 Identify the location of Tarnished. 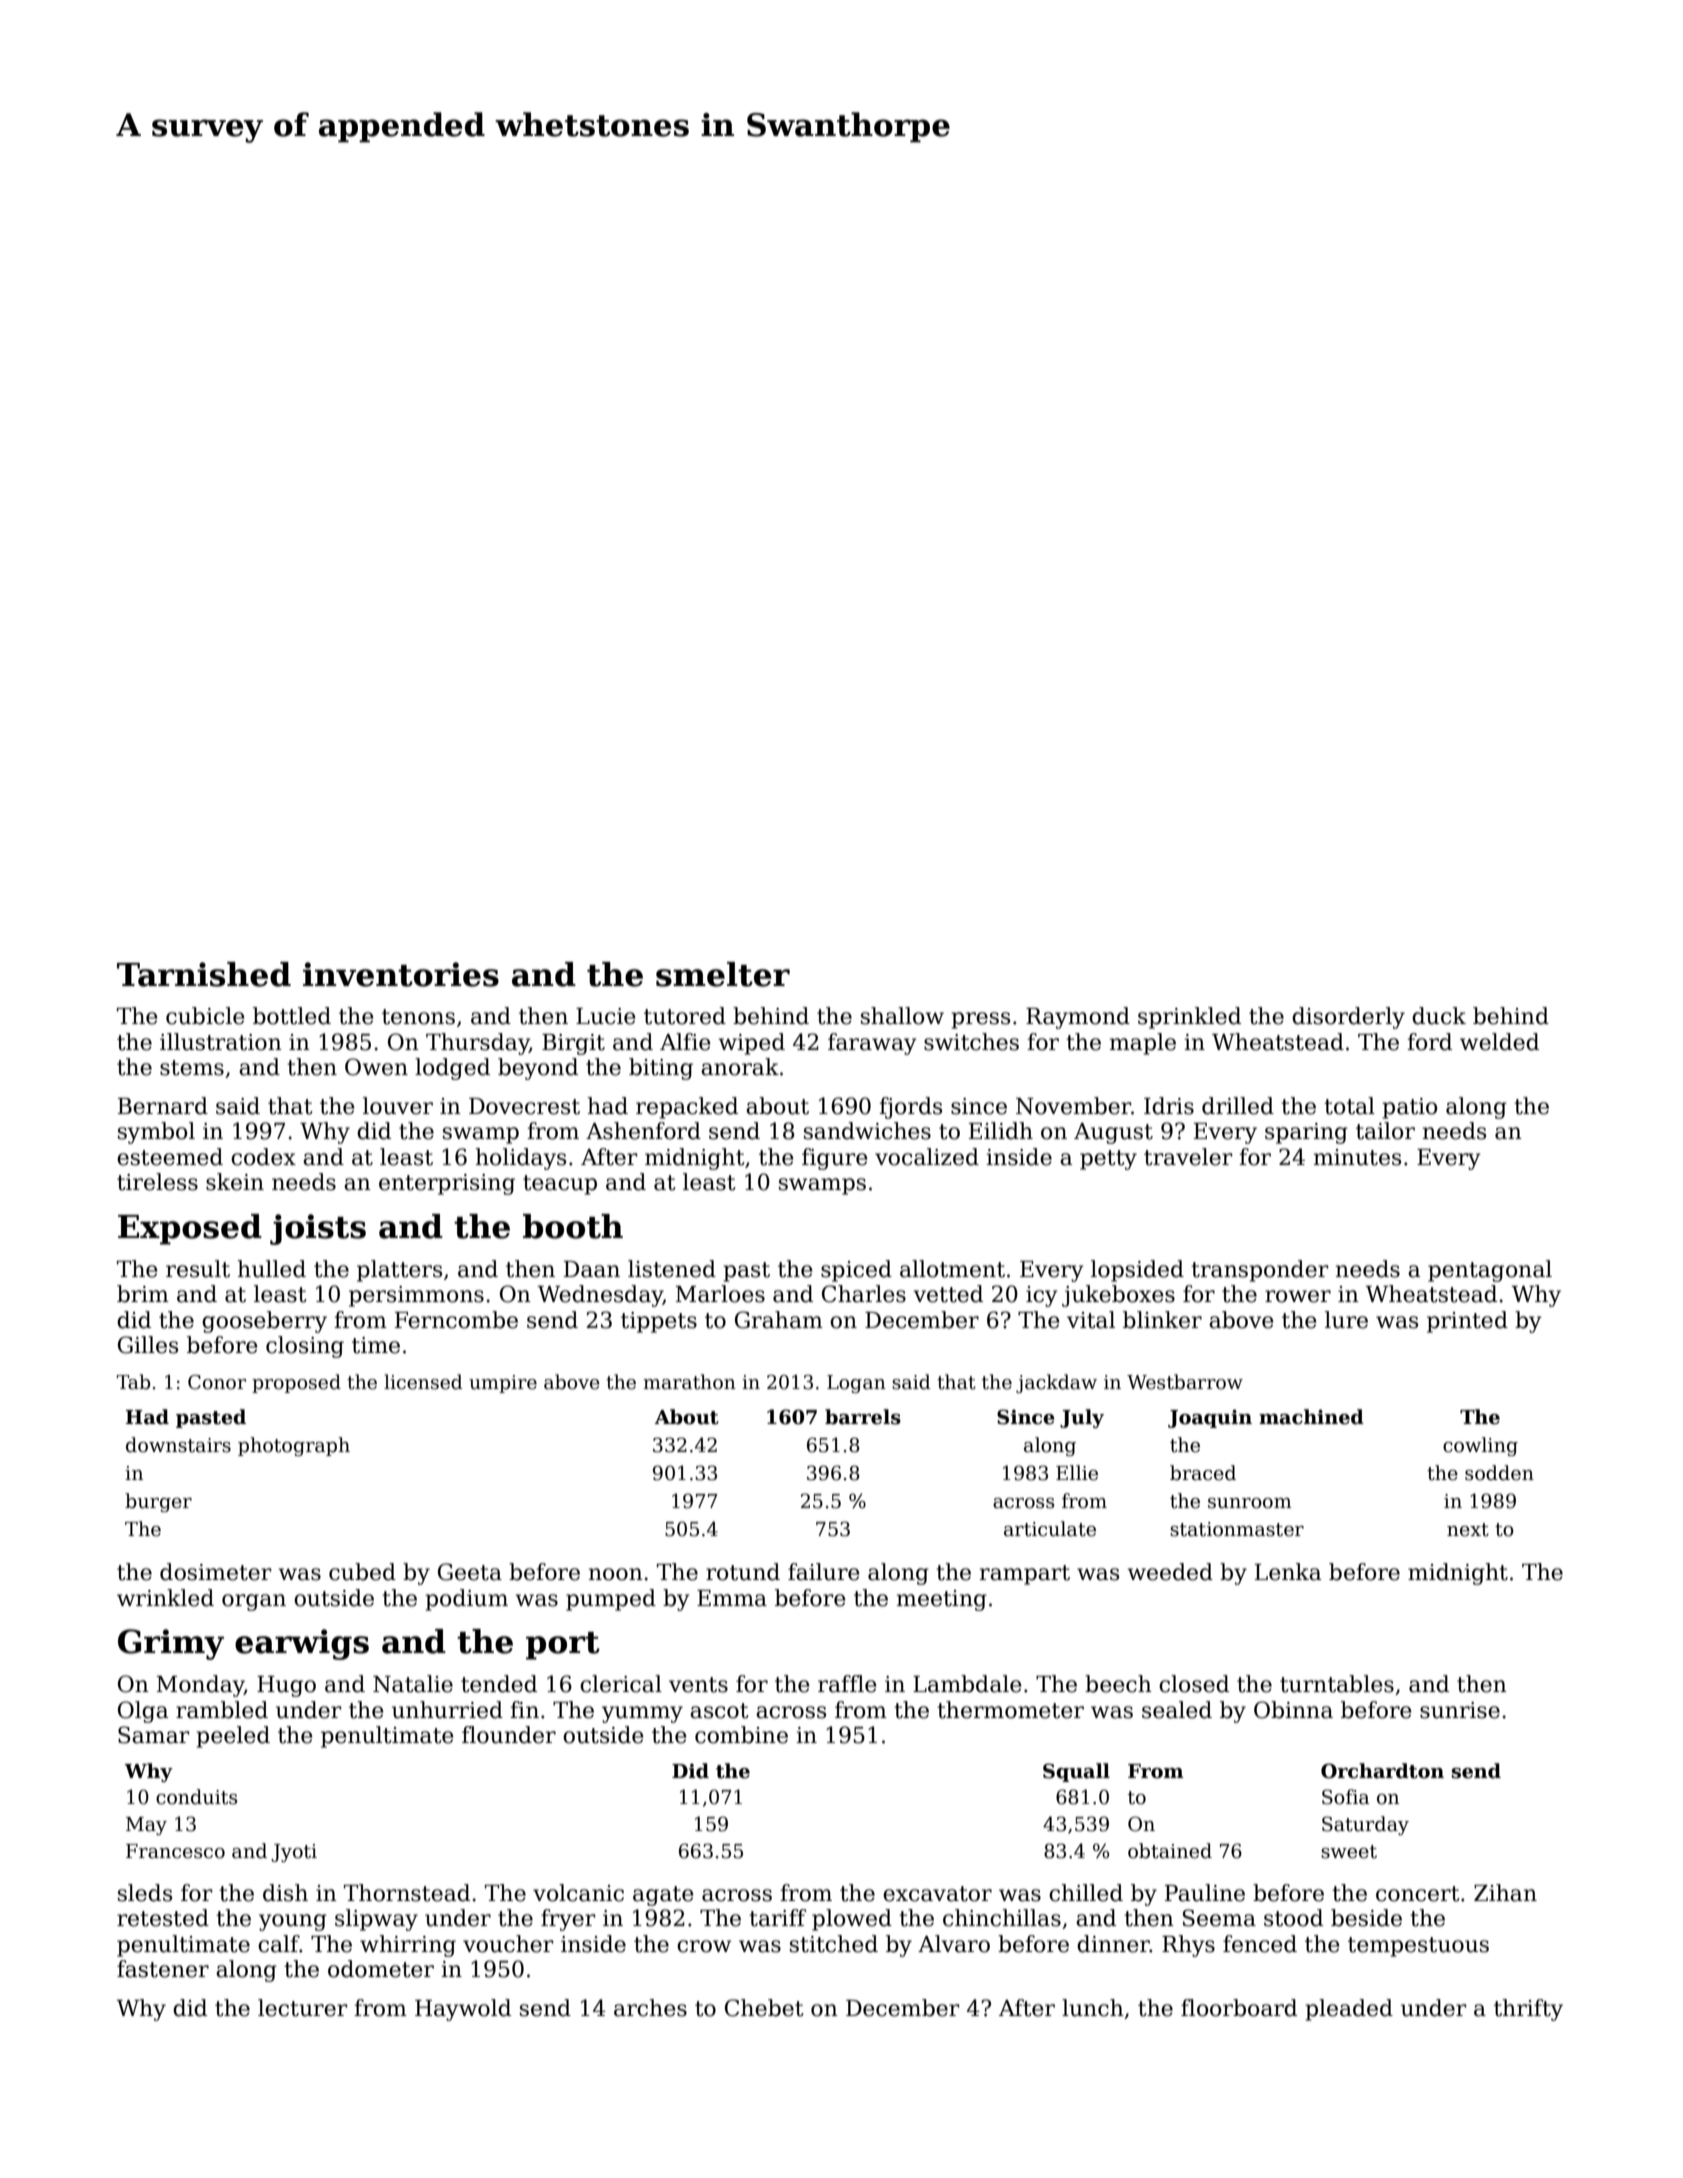
(204, 974).
